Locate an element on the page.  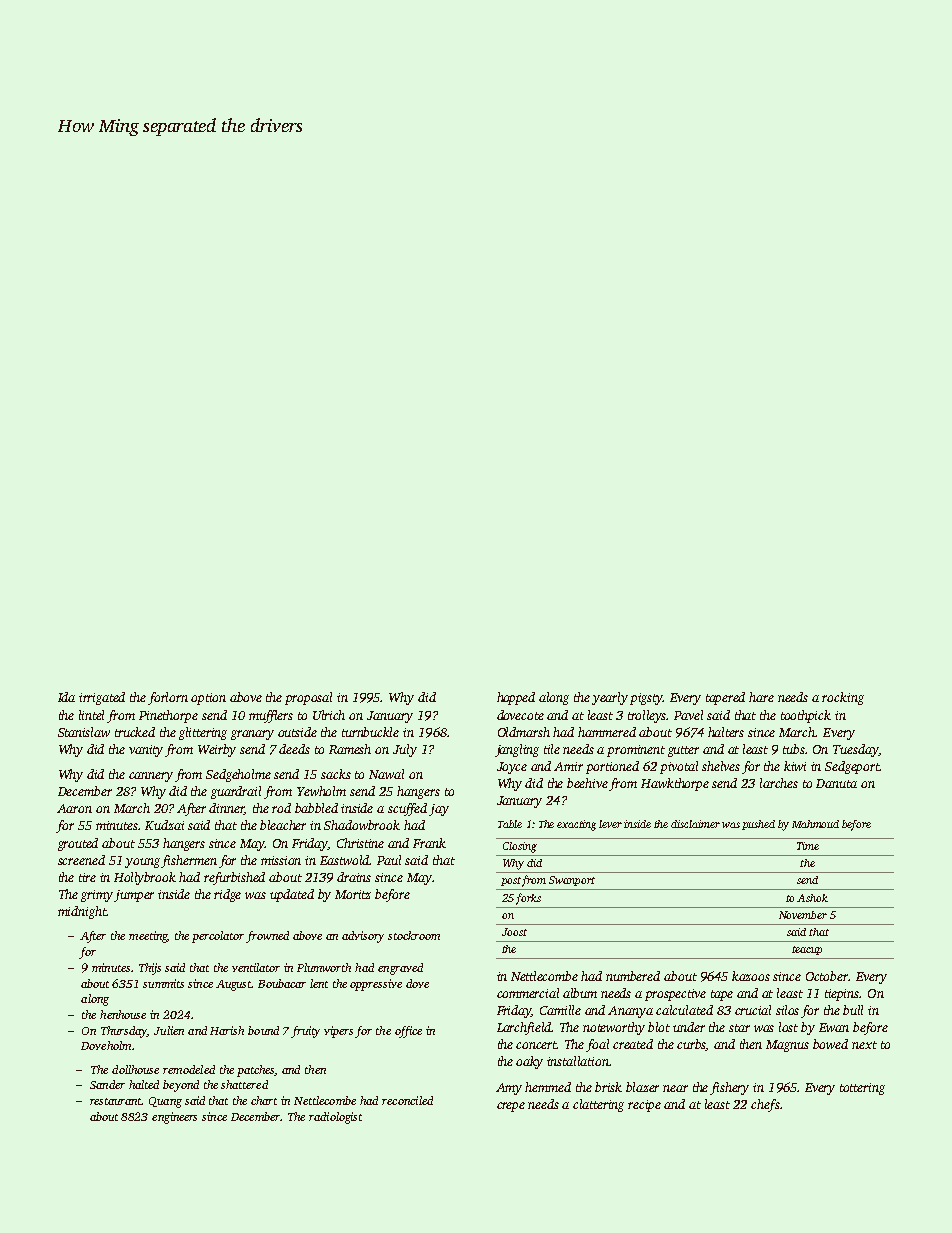
Frank is located at coordinates (429, 843).
